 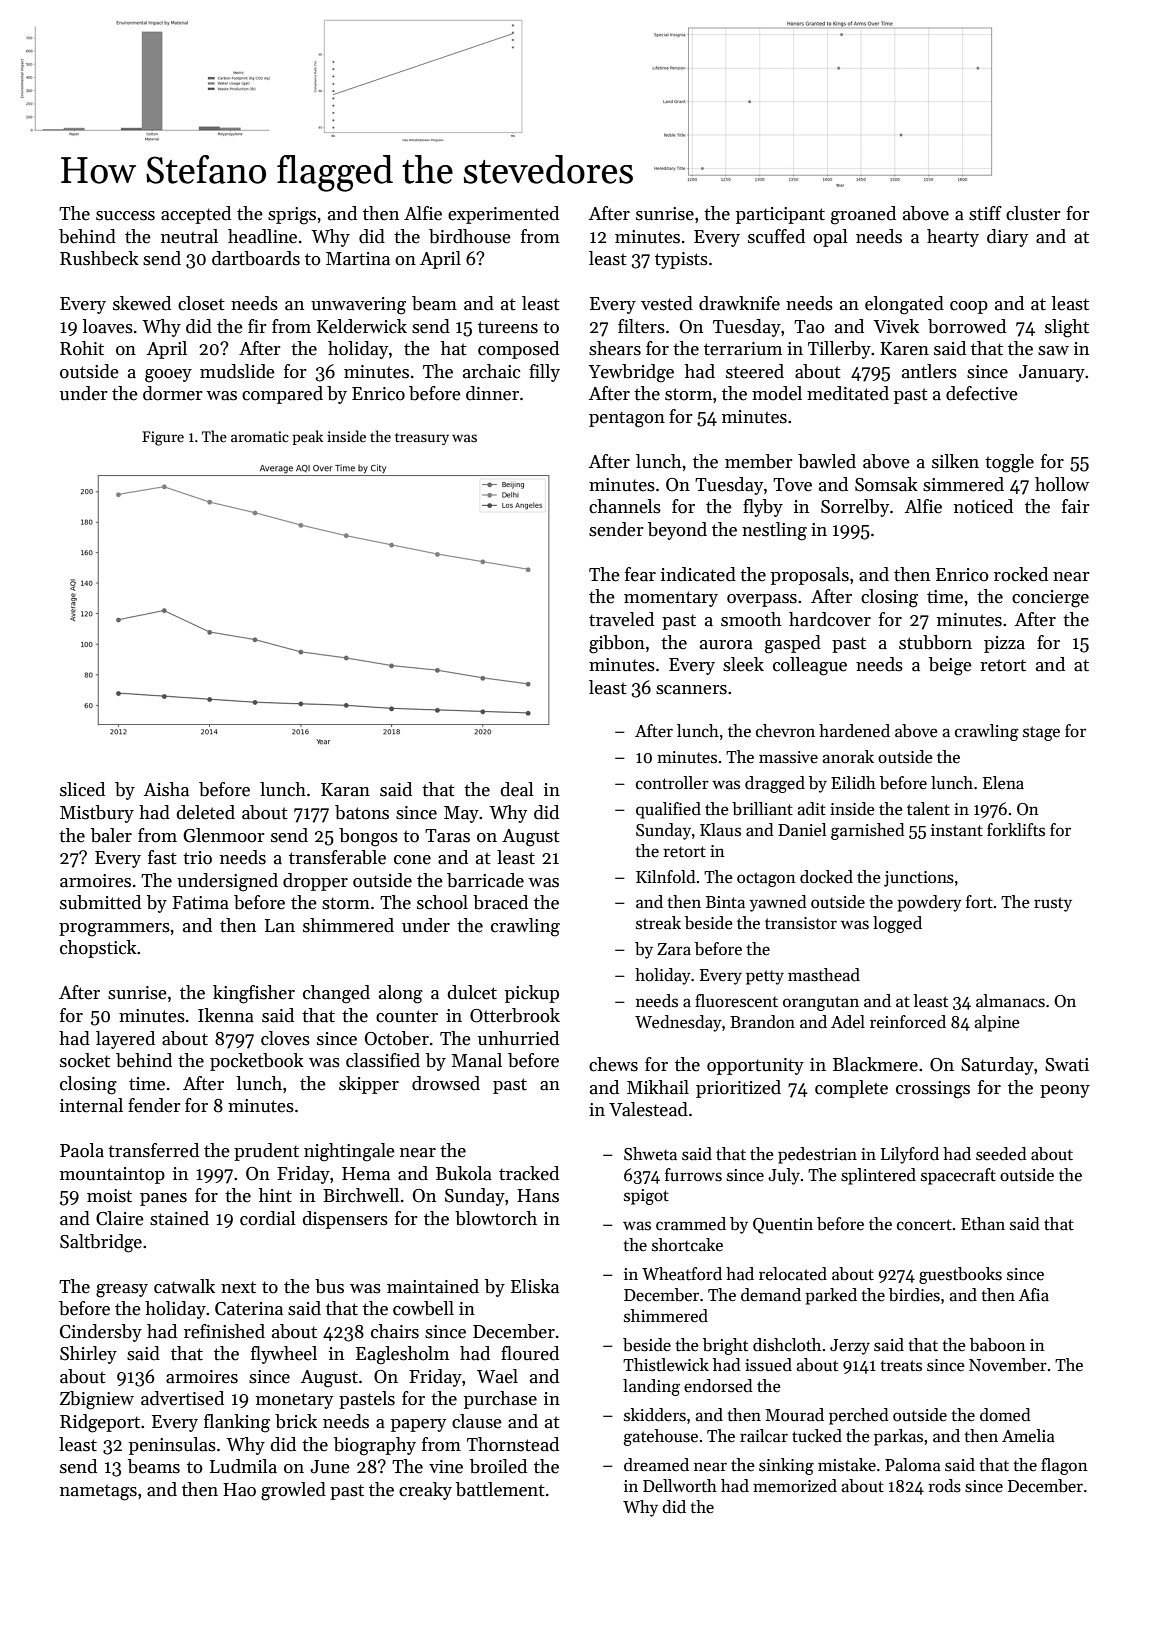 What do you see at coordinates (914, 1295) in the page?
I see `birdies` at bounding box center [914, 1295].
